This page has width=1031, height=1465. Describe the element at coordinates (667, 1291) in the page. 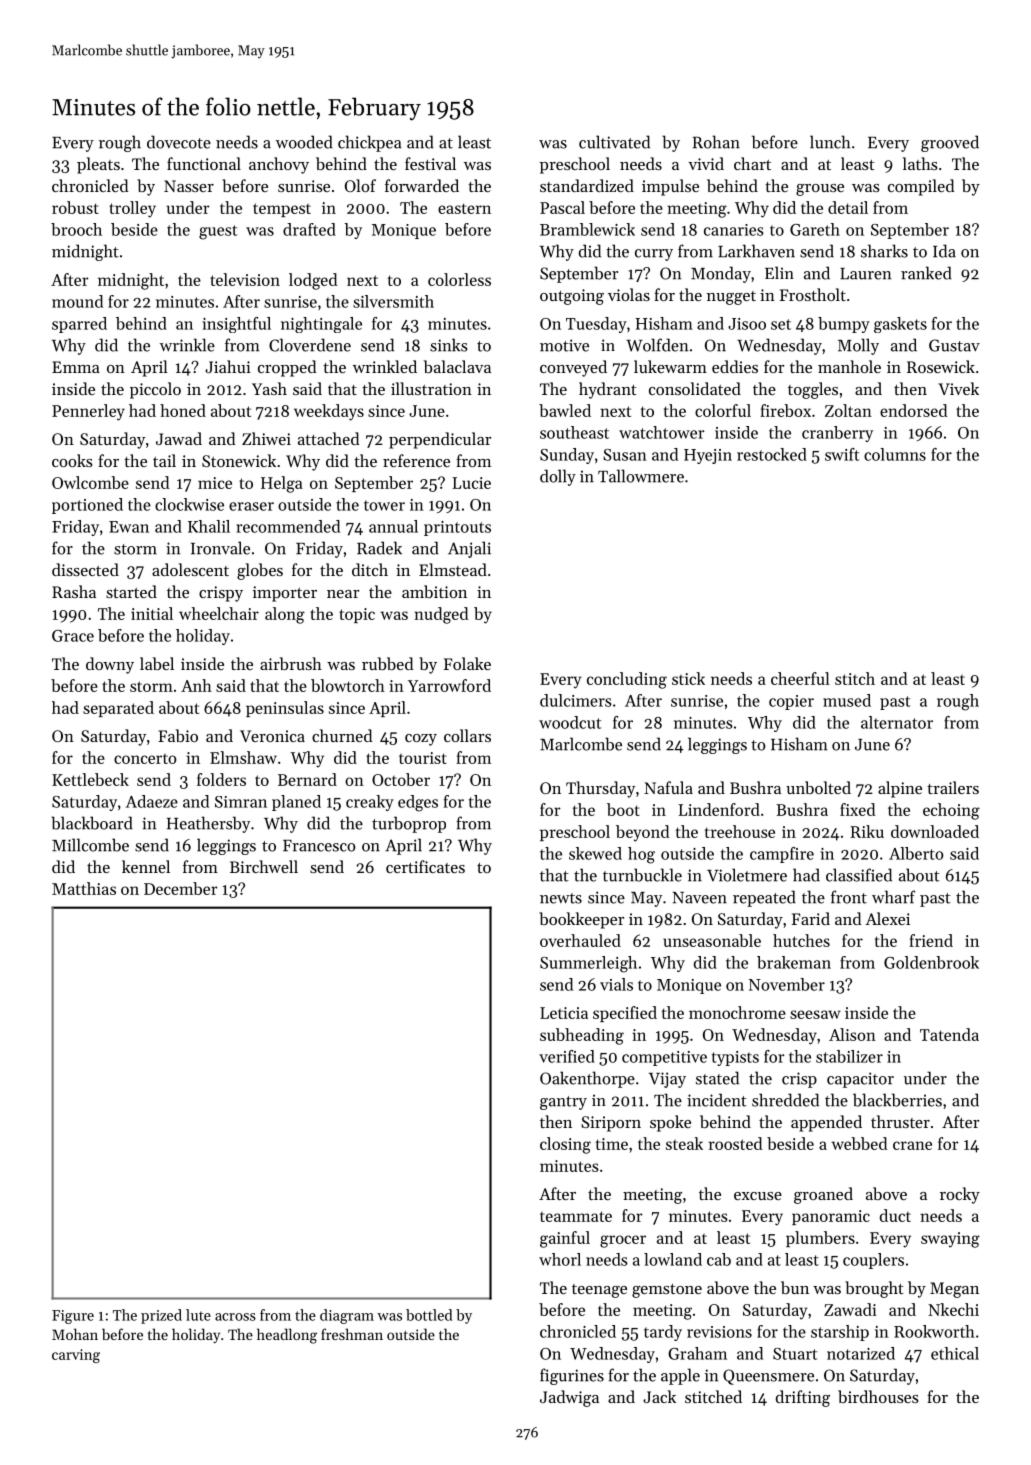

I see `gemstone` at that location.
